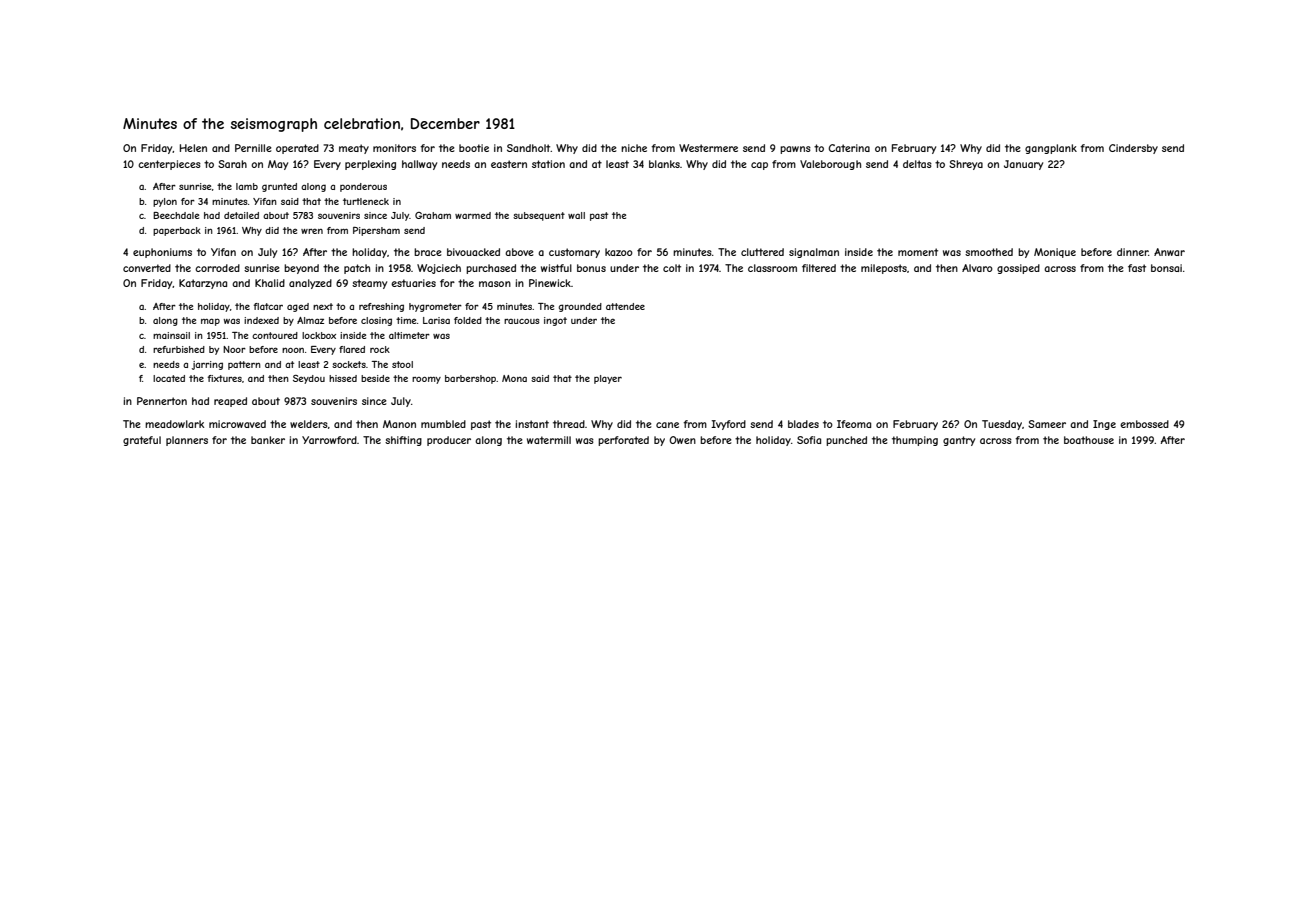 The image size is (1308, 924). What do you see at coordinates (576, 215) in the screenshot?
I see `wall` at bounding box center [576, 215].
